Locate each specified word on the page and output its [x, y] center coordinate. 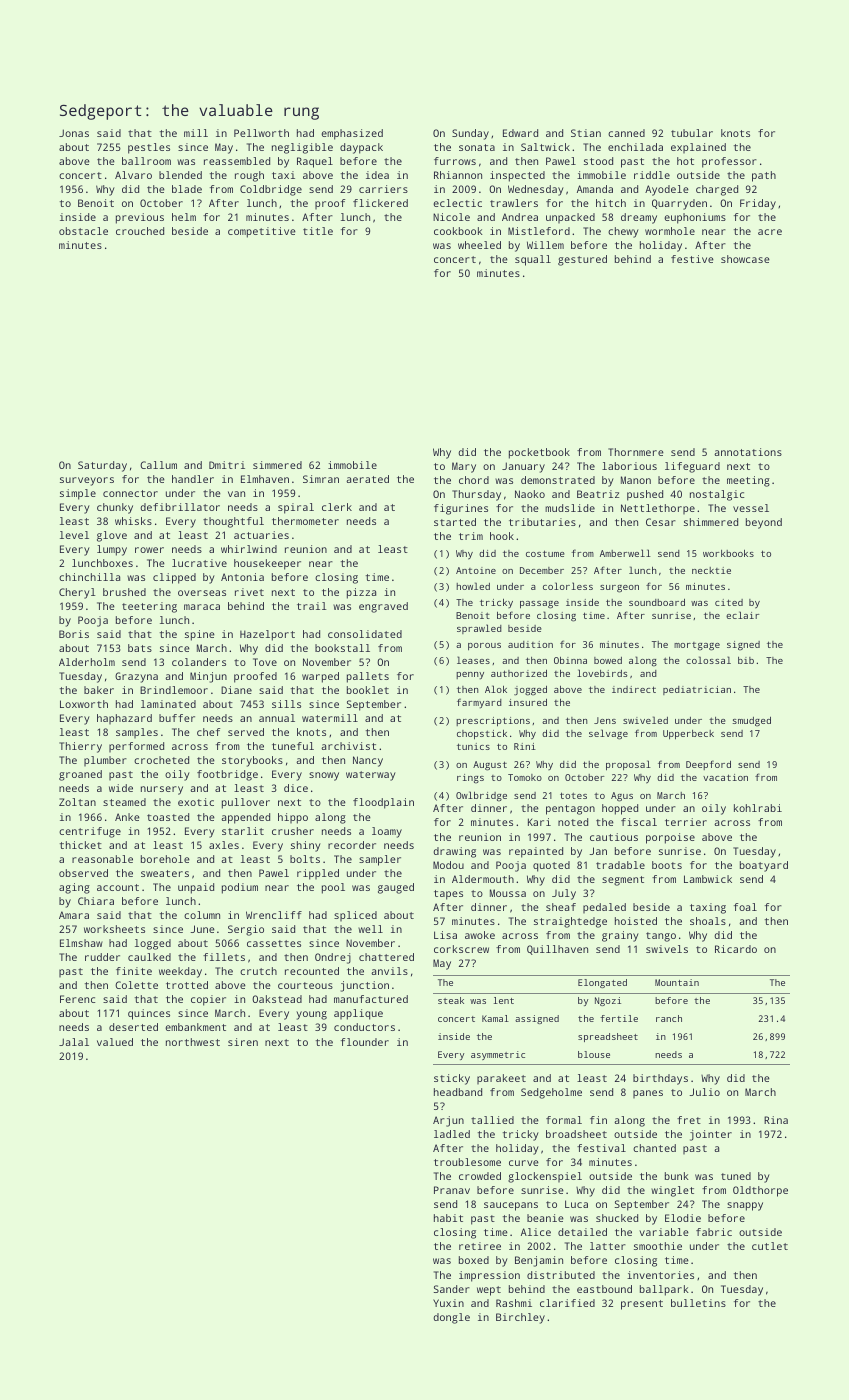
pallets [368, 677]
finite [134, 971]
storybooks [252, 761]
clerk [337, 507]
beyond [764, 523]
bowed [608, 660]
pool [333, 888]
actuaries [261, 535]
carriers [383, 189]
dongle [451, 1318]
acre [770, 232]
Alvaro [133, 175]
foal [745, 907]
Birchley [520, 1318]
